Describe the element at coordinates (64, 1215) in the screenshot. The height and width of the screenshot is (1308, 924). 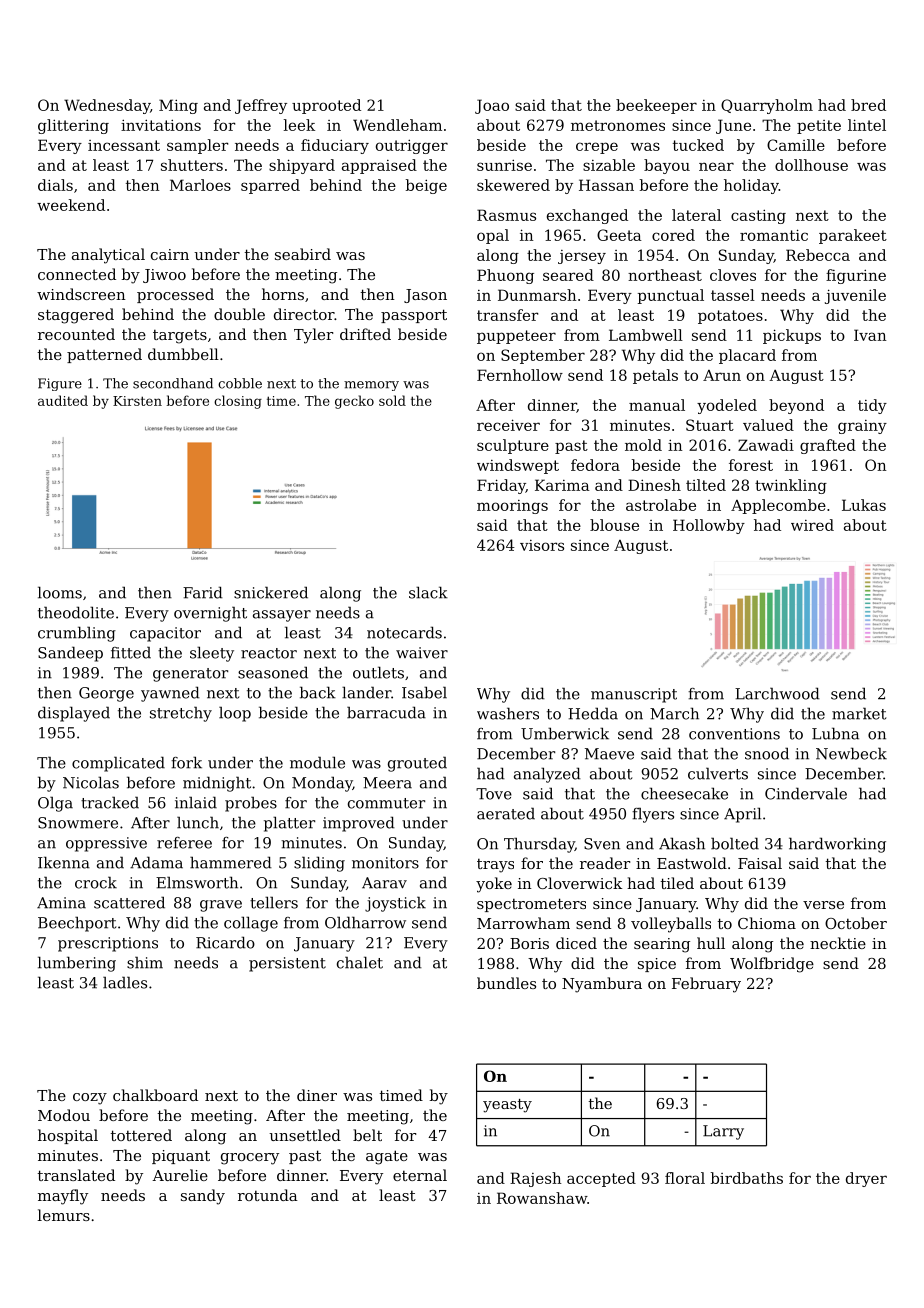
I see `lemurs` at that location.
